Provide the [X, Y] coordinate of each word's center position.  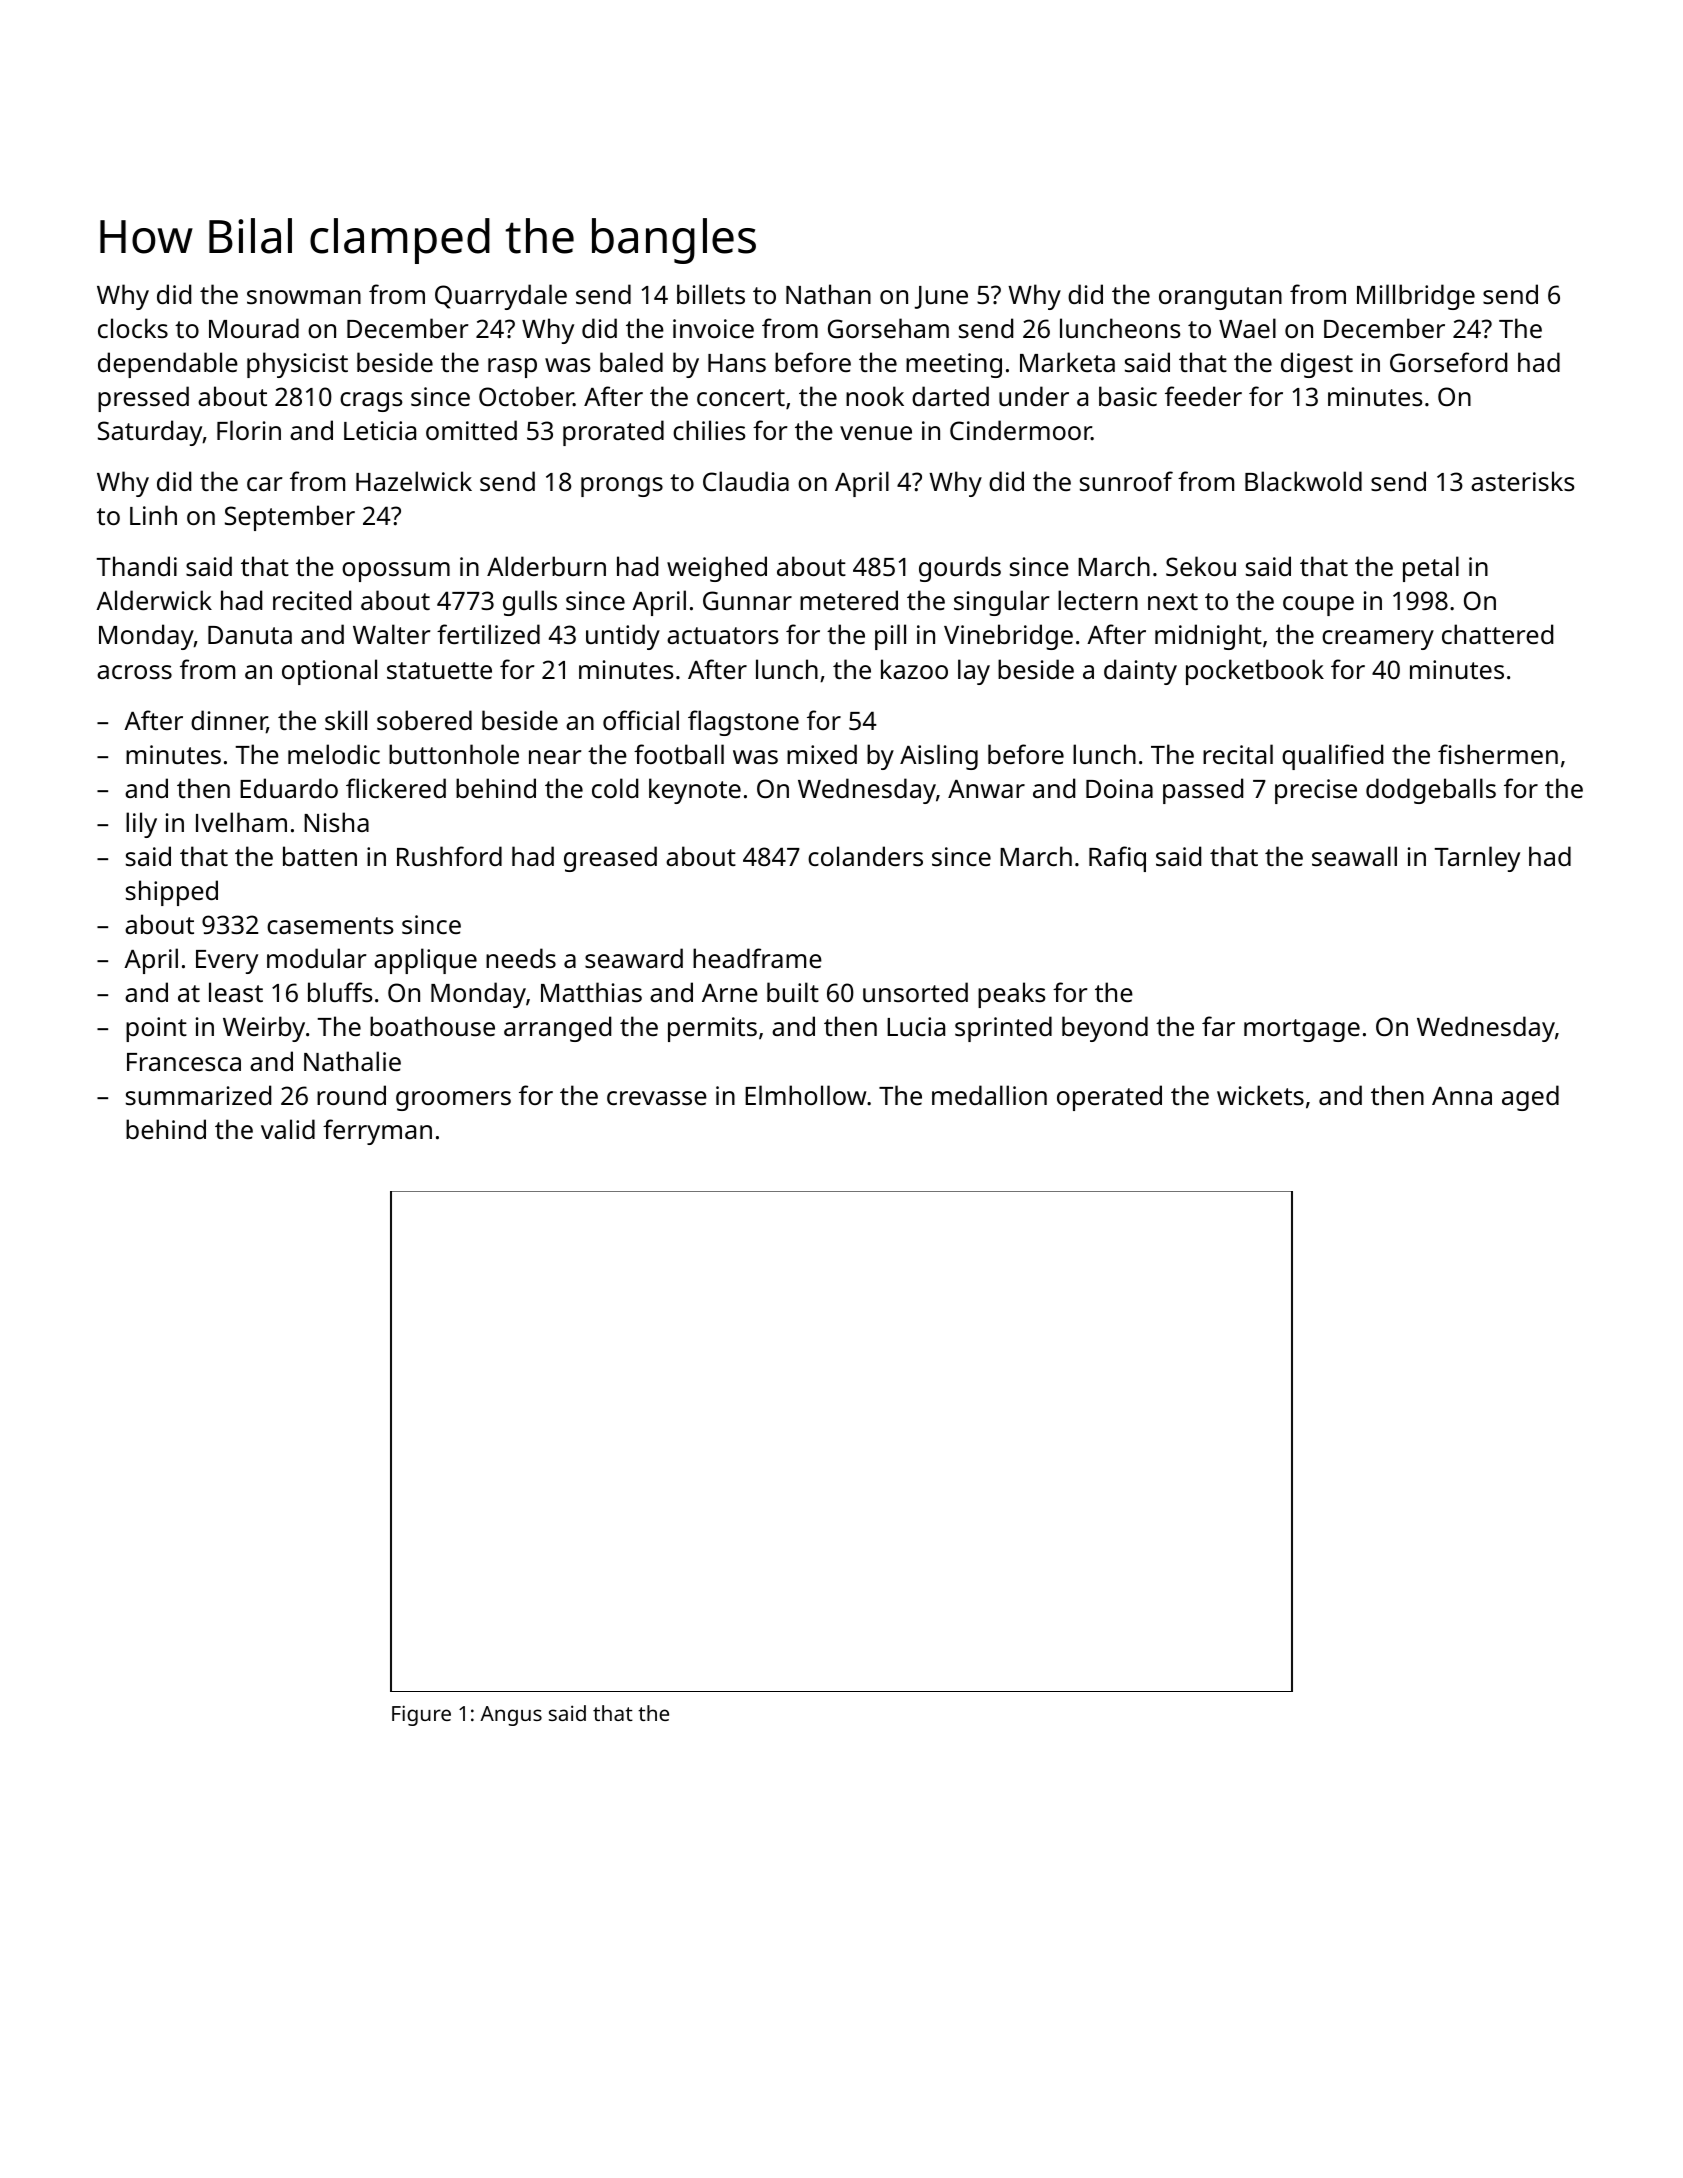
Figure [421, 1715]
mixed [822, 754]
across [134, 672]
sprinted [1003, 1029]
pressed [143, 399]
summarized [198, 1095]
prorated [613, 433]
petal [1431, 569]
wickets [1260, 1095]
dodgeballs [1431, 791]
